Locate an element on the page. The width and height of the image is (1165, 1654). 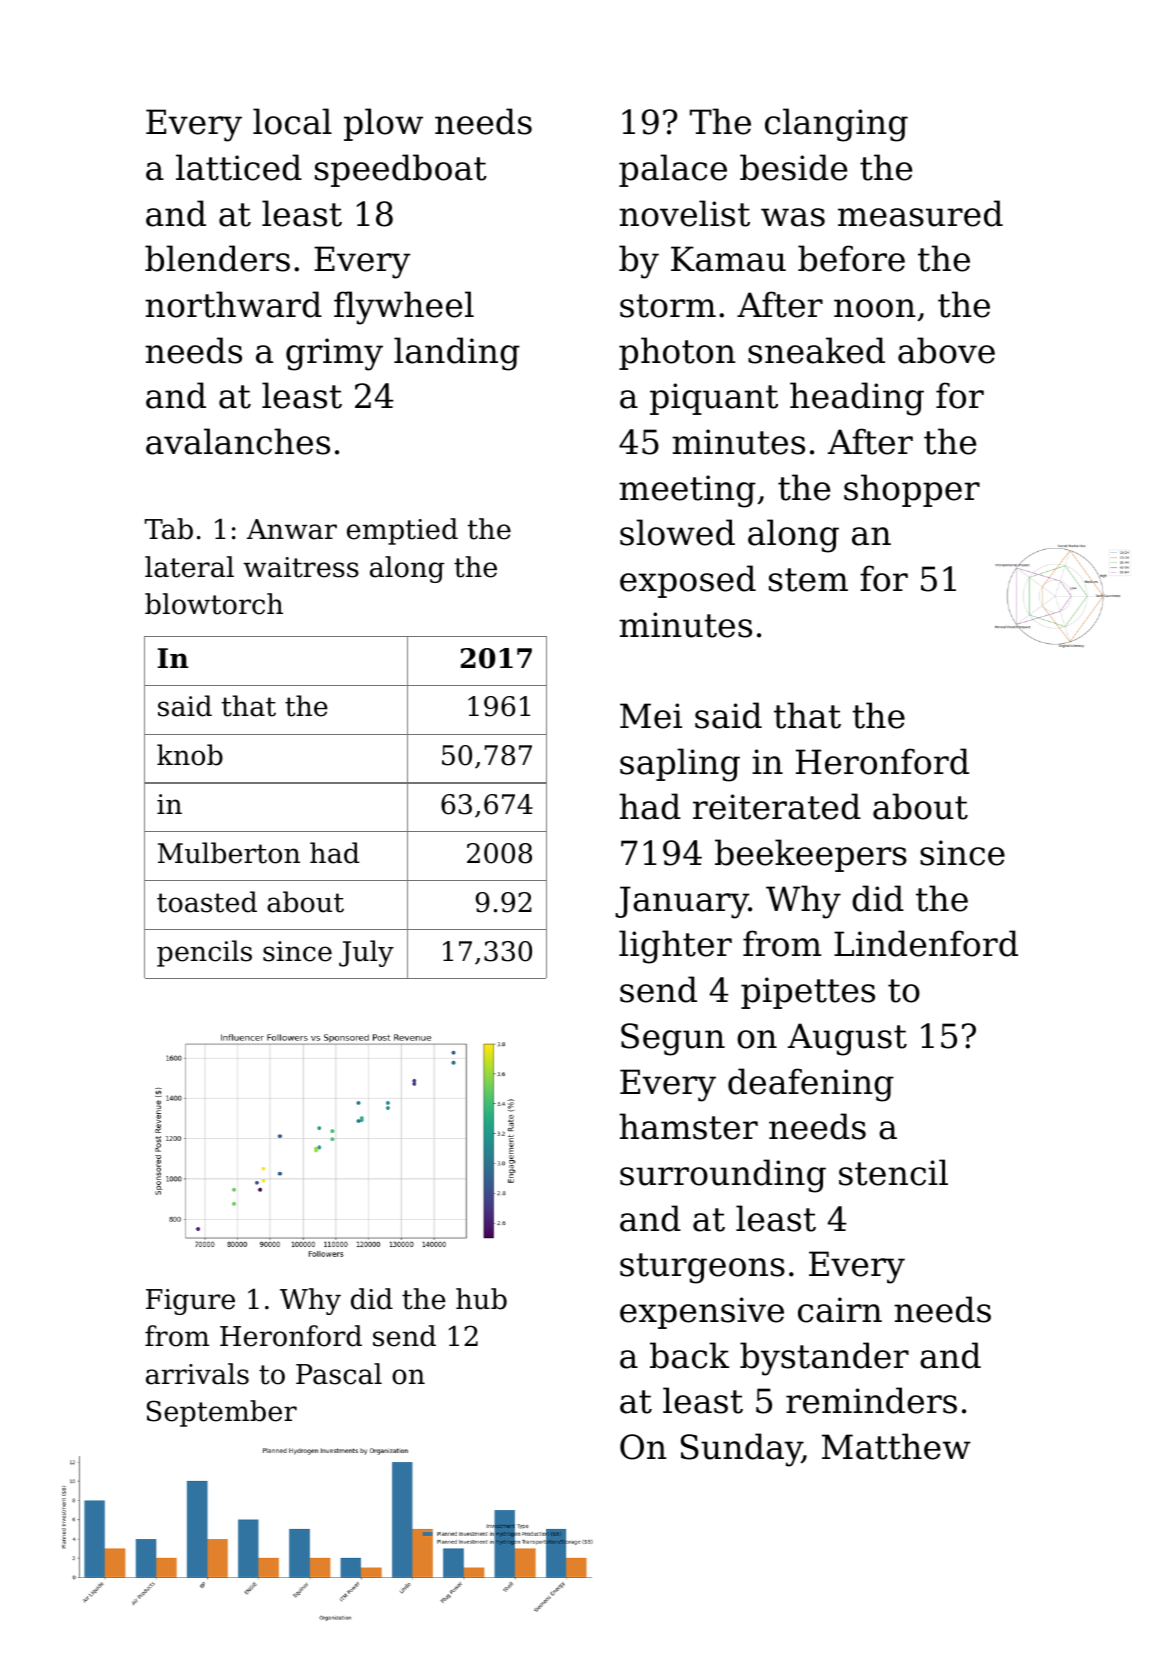
Figure is located at coordinates (190, 1302).
